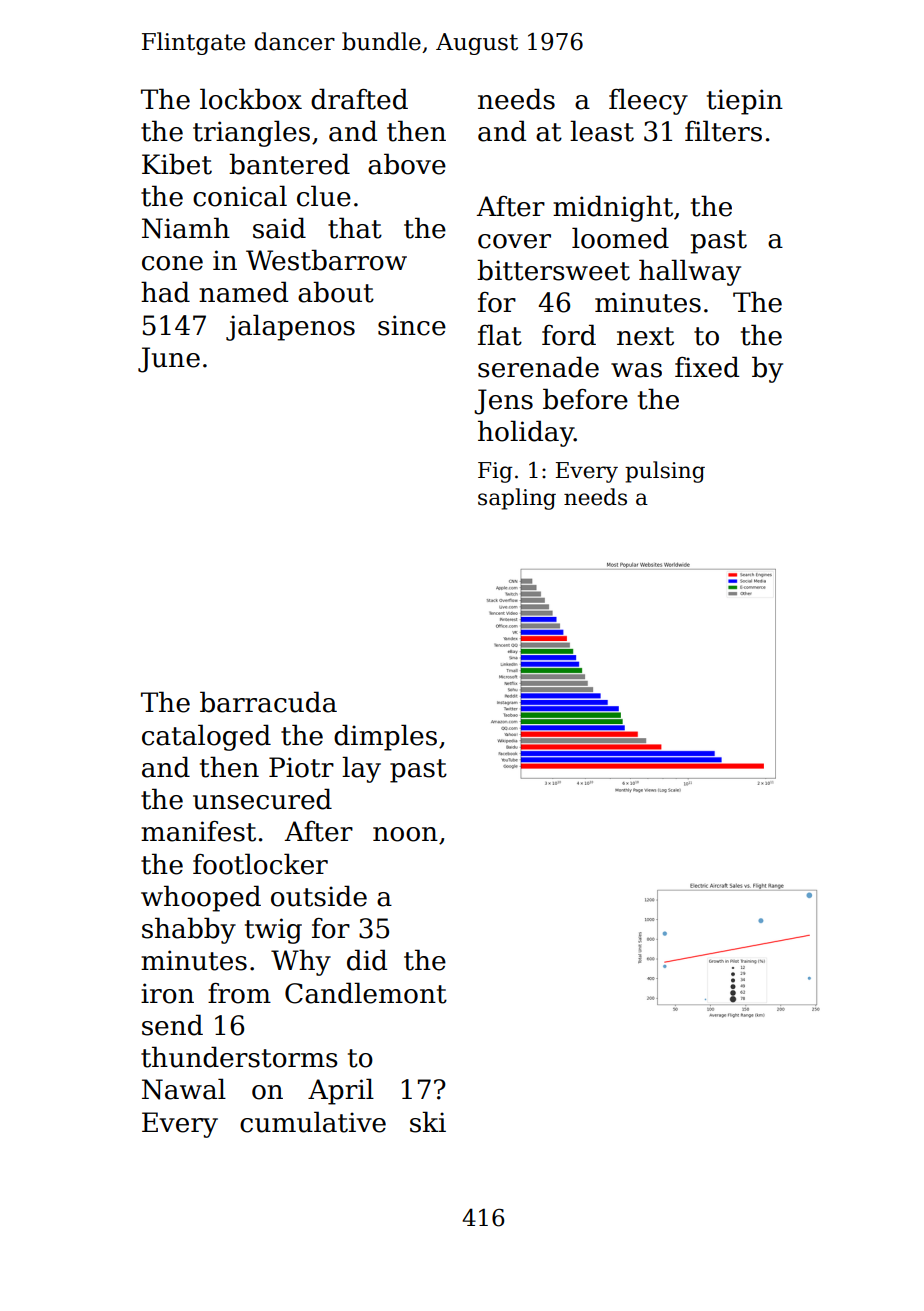  I want to click on did, so click(367, 960).
